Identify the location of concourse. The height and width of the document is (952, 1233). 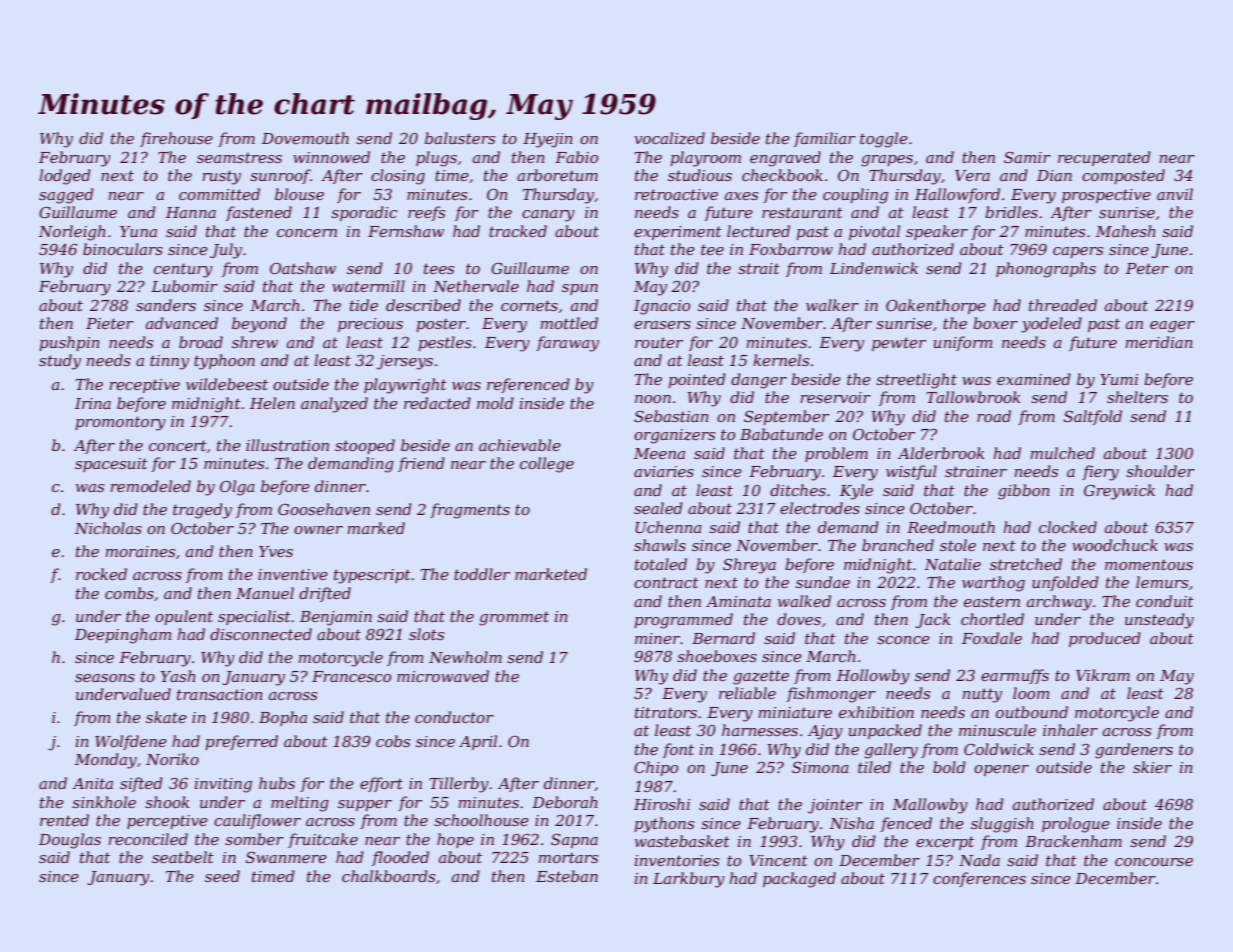
(1154, 862).
